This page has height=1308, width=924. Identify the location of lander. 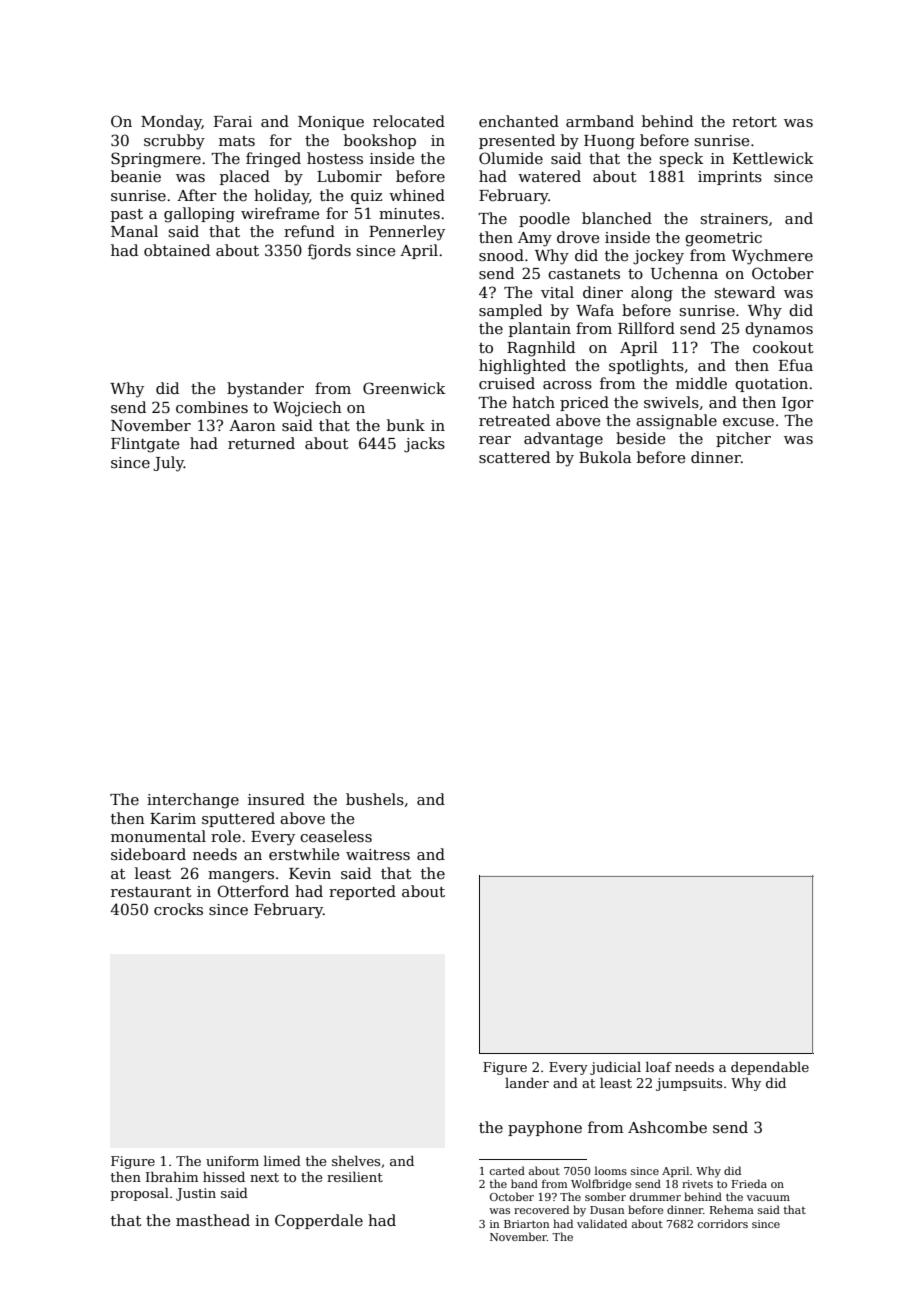
(527, 1083).
